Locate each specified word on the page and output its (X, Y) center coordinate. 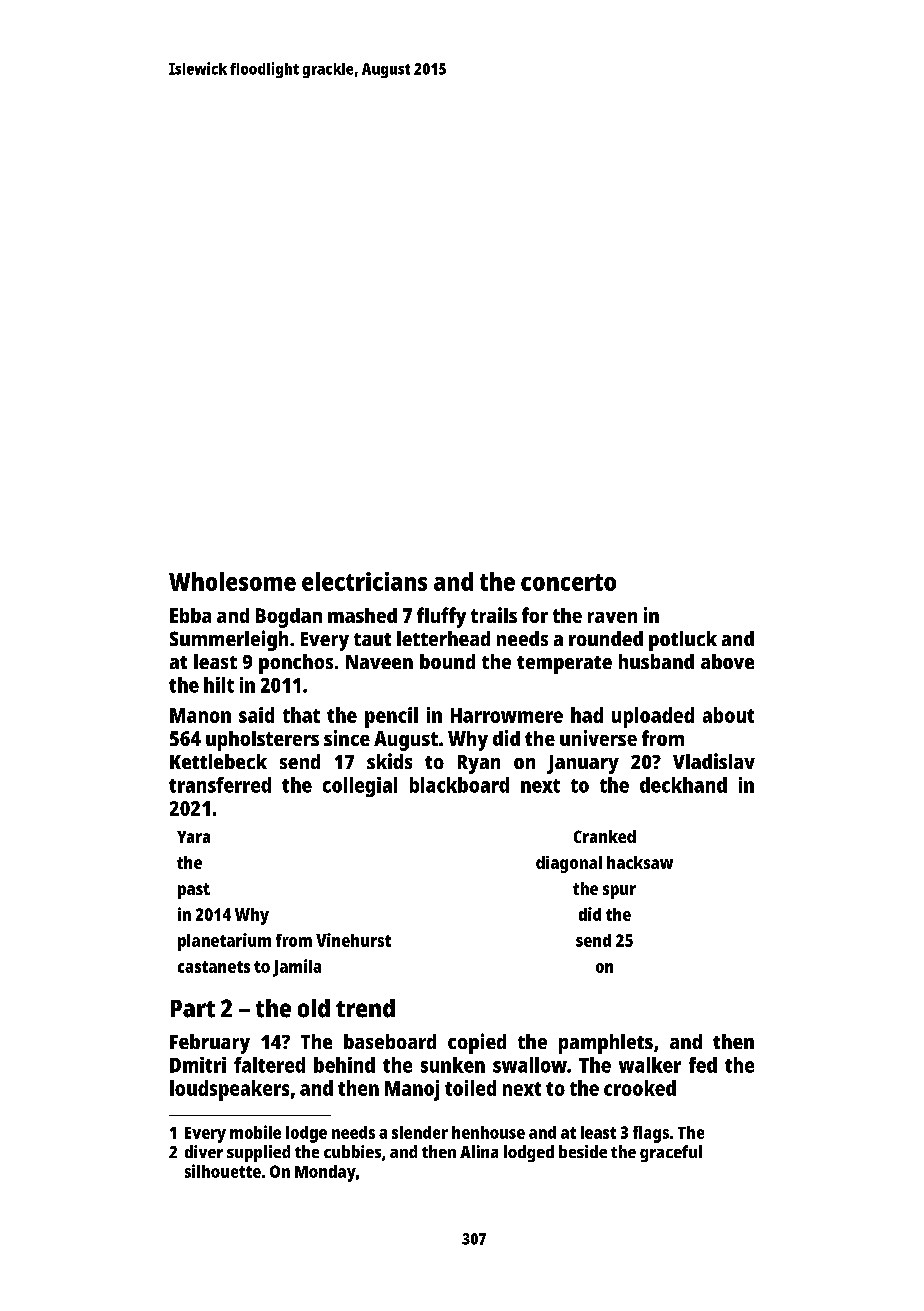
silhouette (223, 1171)
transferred (220, 785)
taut (372, 639)
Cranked (605, 836)
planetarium (224, 942)
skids (389, 761)
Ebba (190, 615)
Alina (479, 1151)
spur (619, 892)
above (727, 661)
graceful (671, 1153)
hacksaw (640, 862)
